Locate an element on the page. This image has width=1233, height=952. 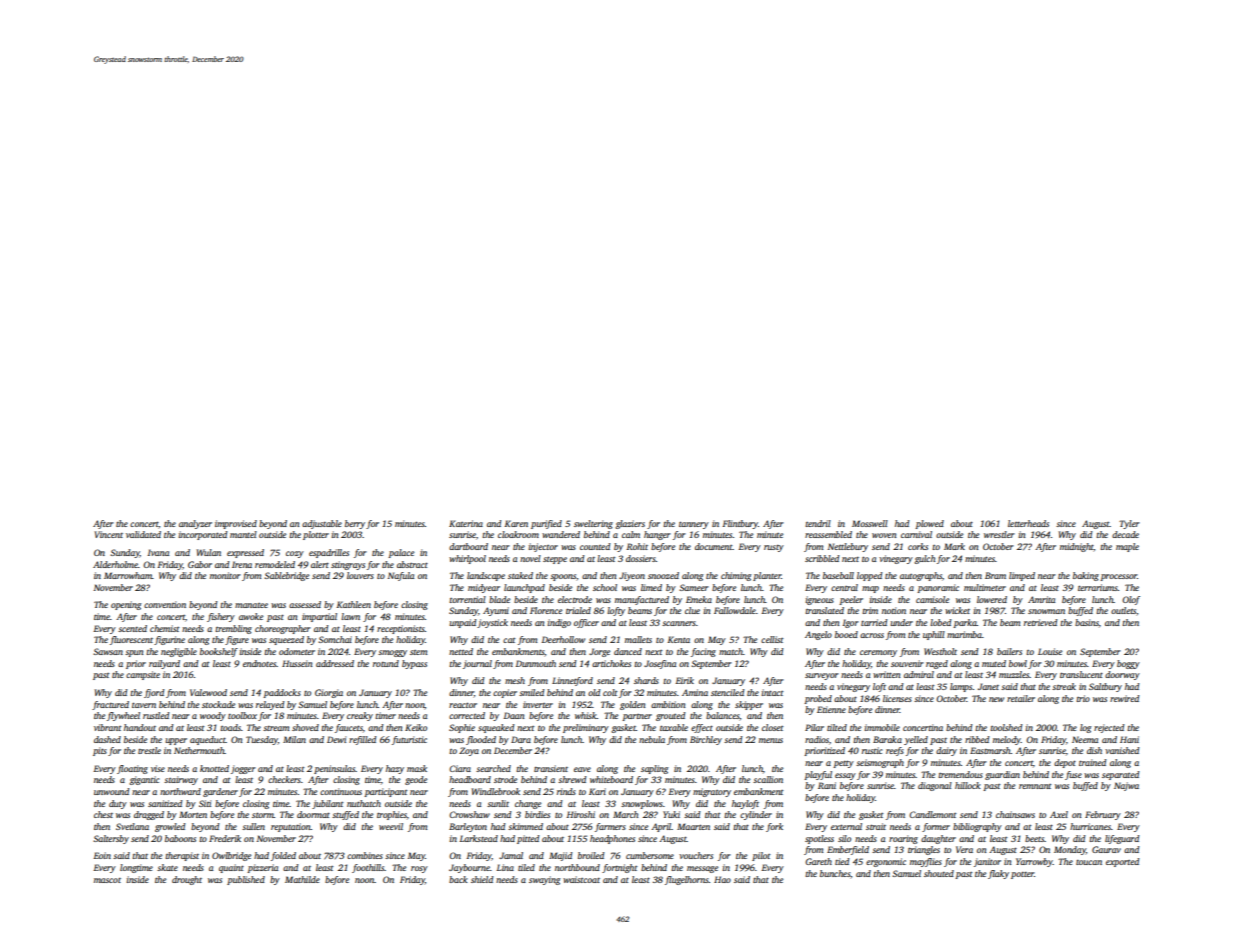
Irena is located at coordinates (242, 564).
